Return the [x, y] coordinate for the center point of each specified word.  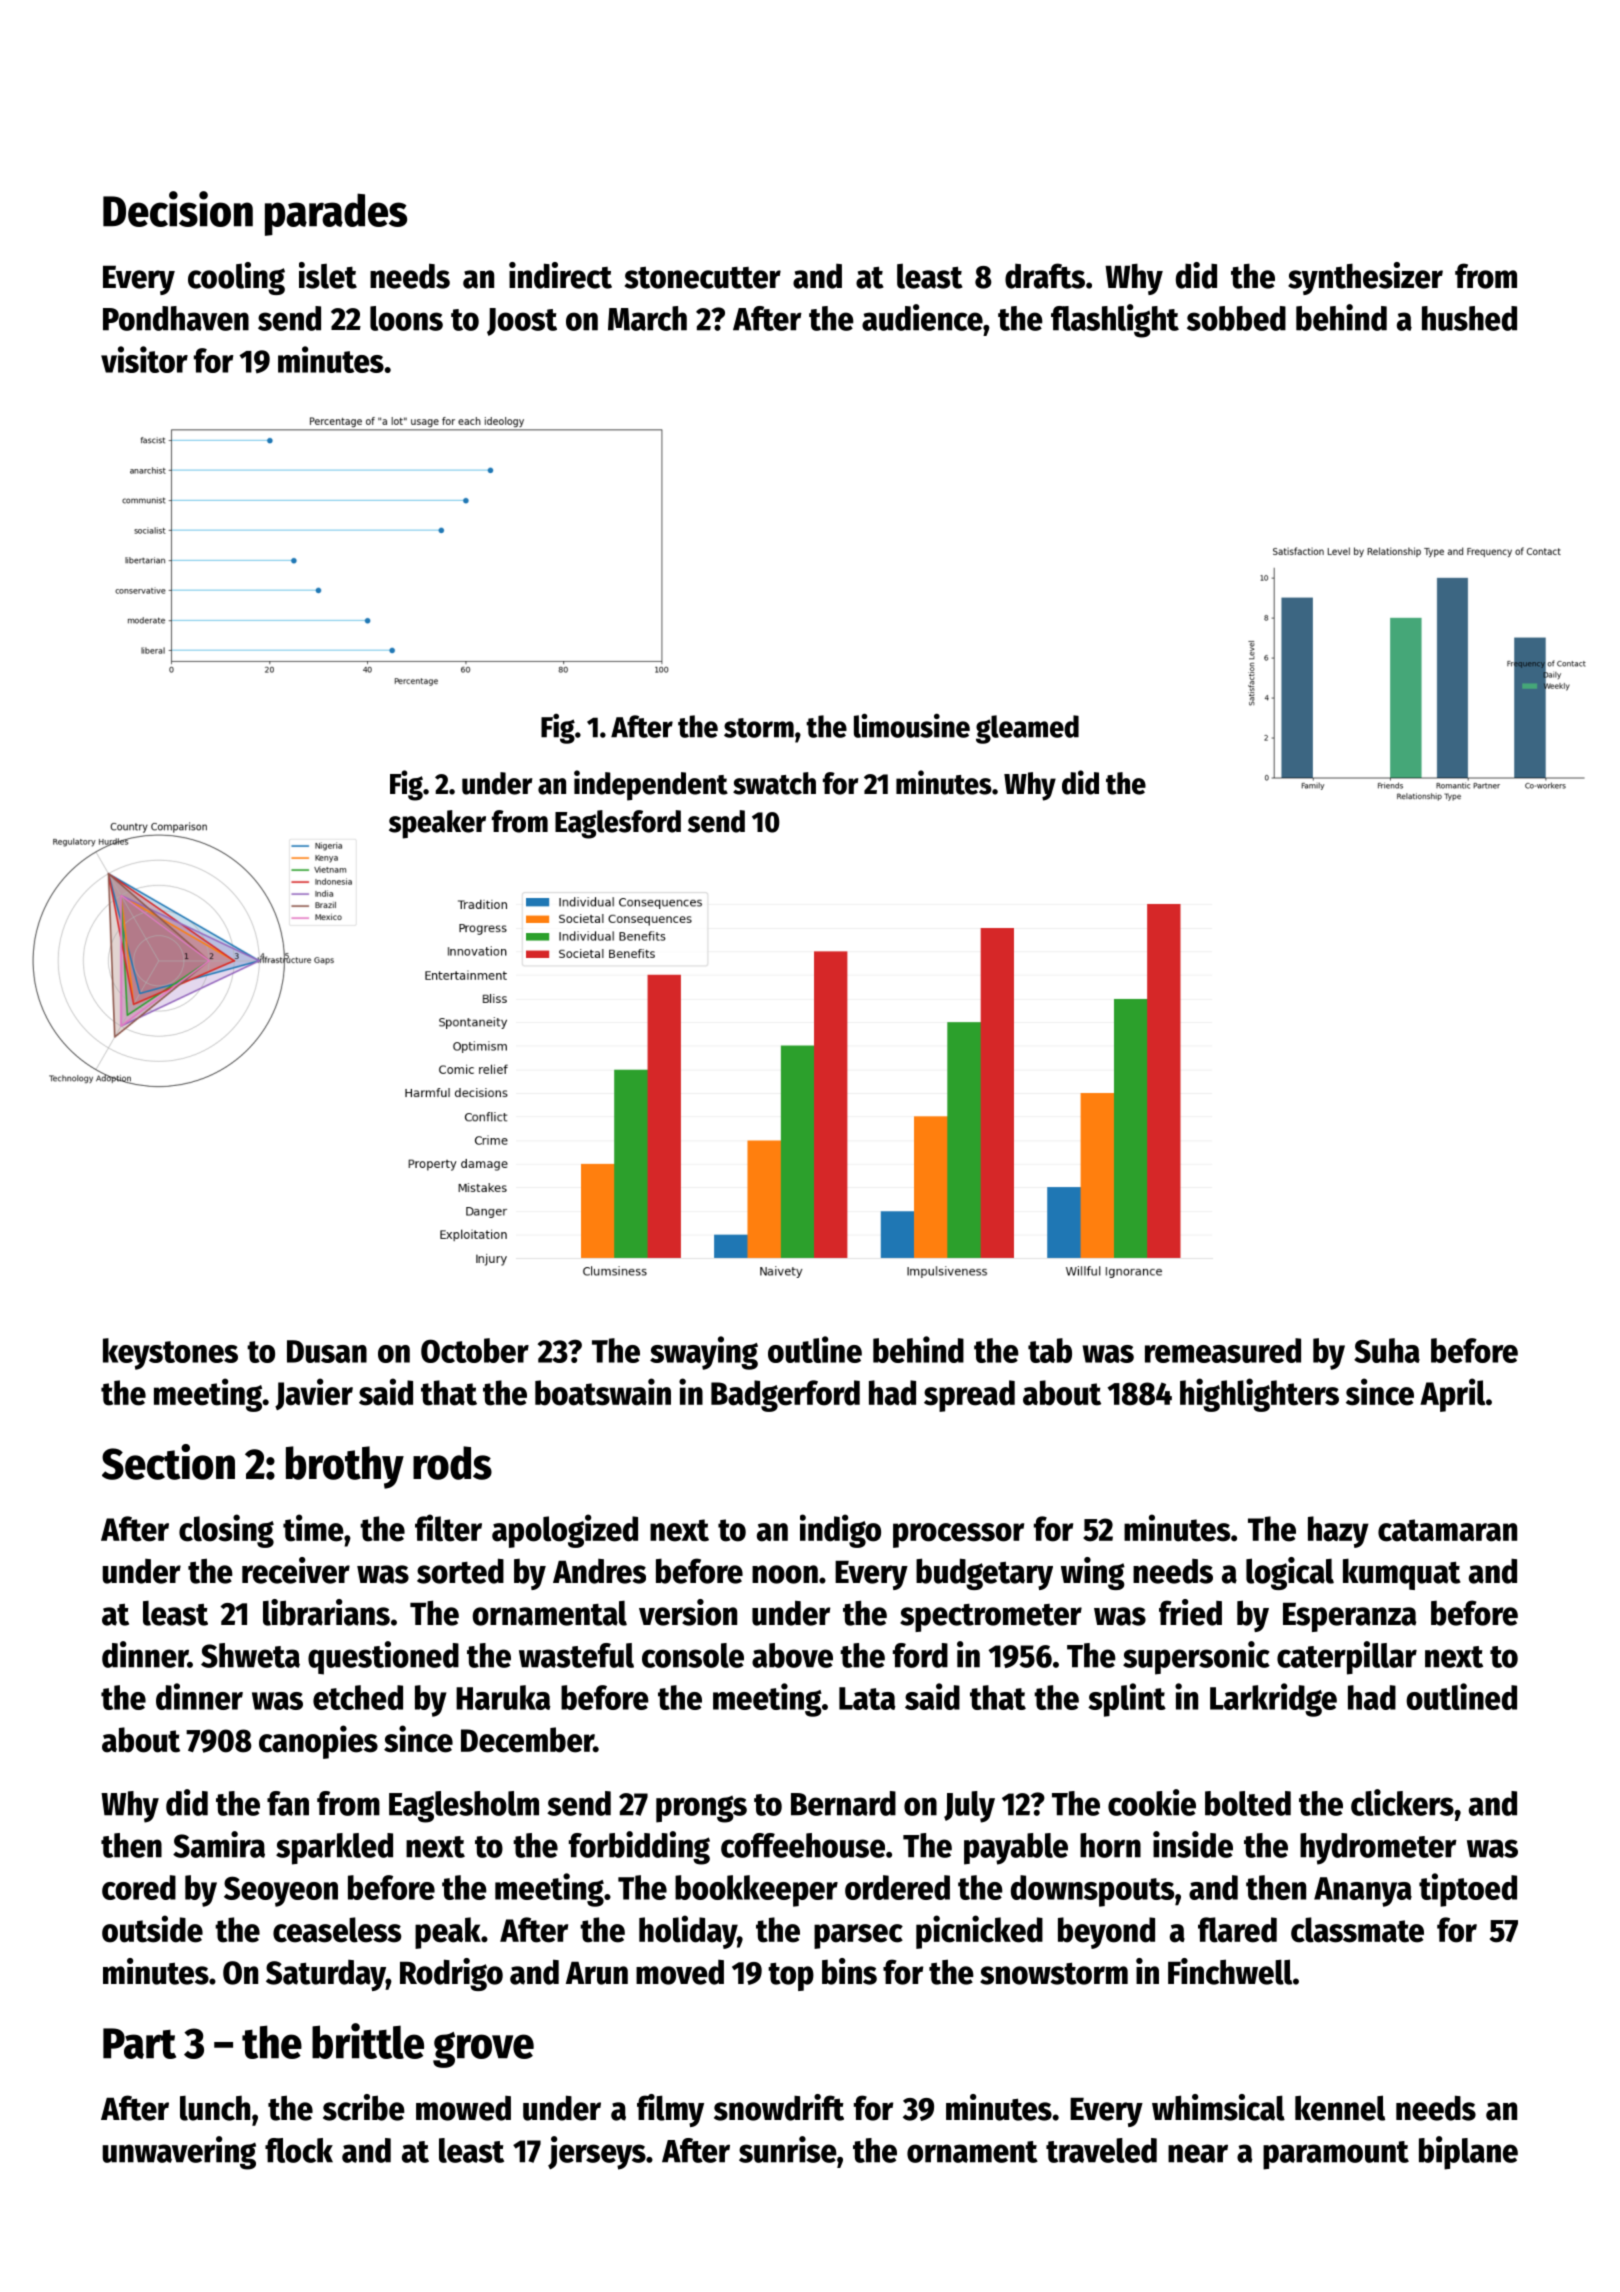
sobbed [1236, 318]
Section [168, 1462]
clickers [1402, 1802]
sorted [460, 1571]
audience [922, 317]
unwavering [179, 2153]
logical [1290, 1573]
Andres [599, 1571]
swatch [774, 783]
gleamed [1027, 729]
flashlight [1115, 321]
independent [651, 785]
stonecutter [703, 278]
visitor [144, 359]
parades [336, 214]
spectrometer [991, 1618]
